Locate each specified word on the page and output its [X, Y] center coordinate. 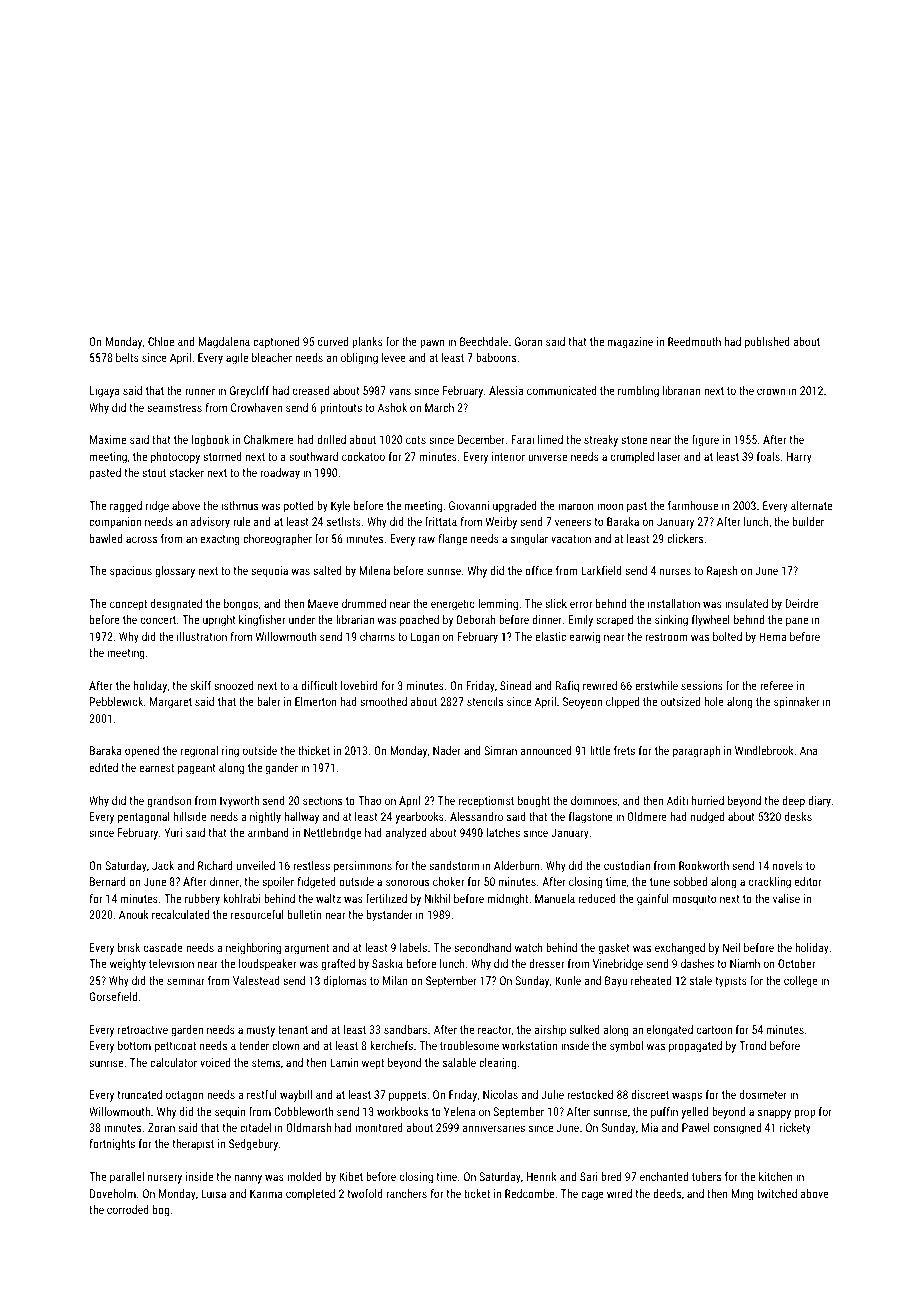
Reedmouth [694, 341]
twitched [777, 1193]
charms [377, 636]
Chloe [161, 341]
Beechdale [484, 341]
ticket [477, 1193]
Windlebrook [764, 750]
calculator [173, 1062]
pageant [197, 769]
